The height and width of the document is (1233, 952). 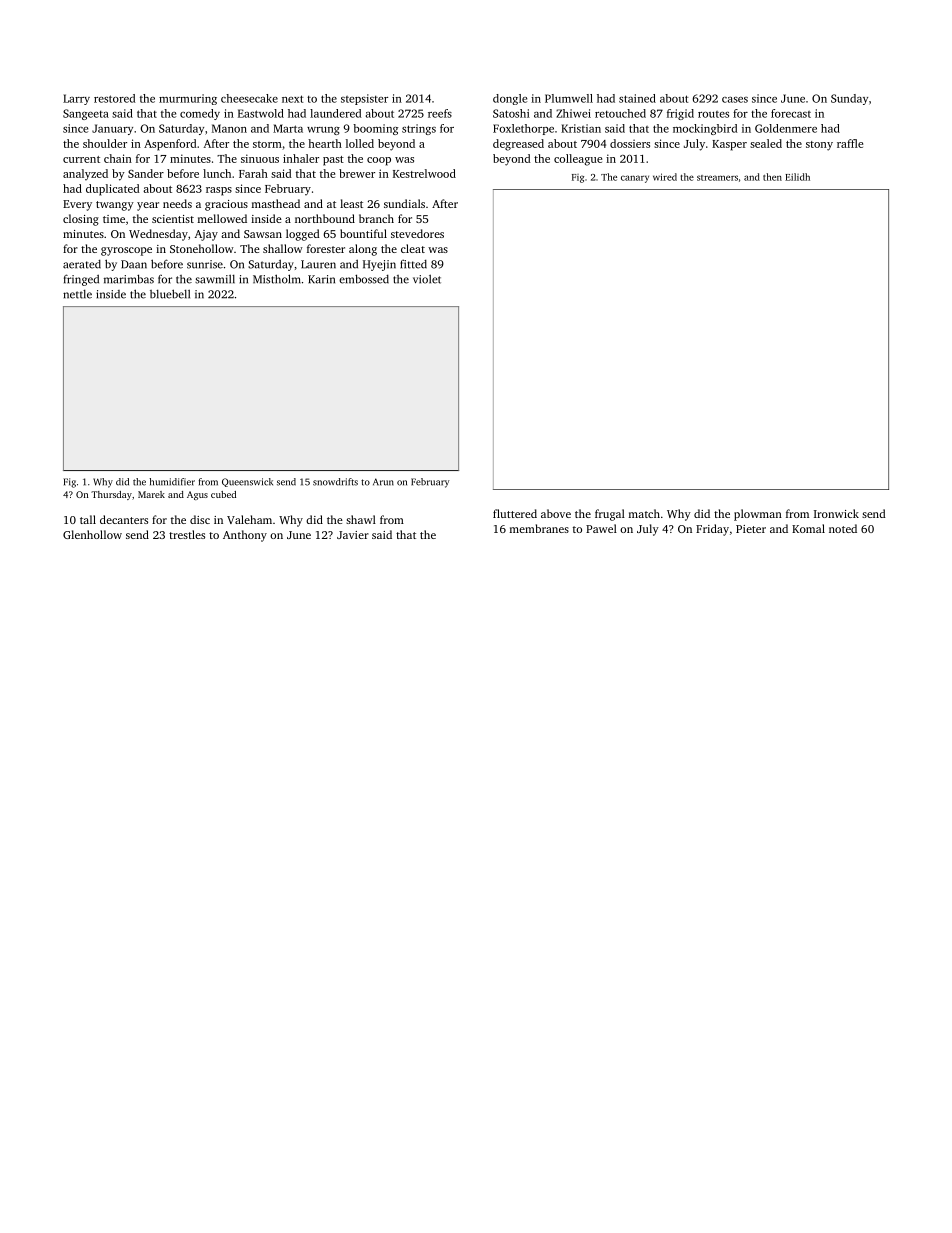 What do you see at coordinates (850, 143) in the document?
I see `raffle` at bounding box center [850, 143].
